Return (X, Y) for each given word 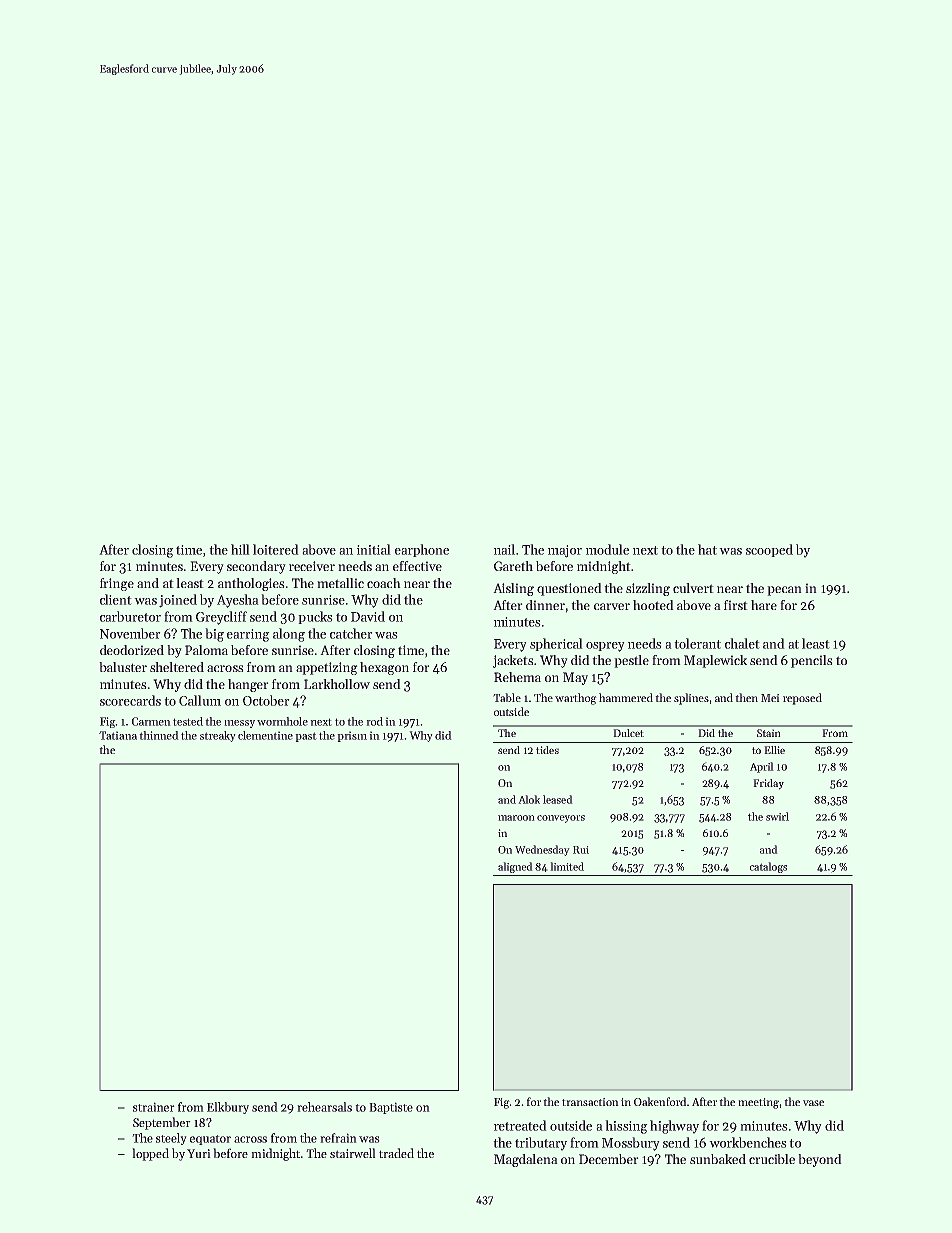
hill (240, 549)
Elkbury (228, 1108)
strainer (153, 1107)
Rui (581, 850)
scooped (769, 550)
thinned (159, 735)
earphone (422, 550)
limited (567, 866)
